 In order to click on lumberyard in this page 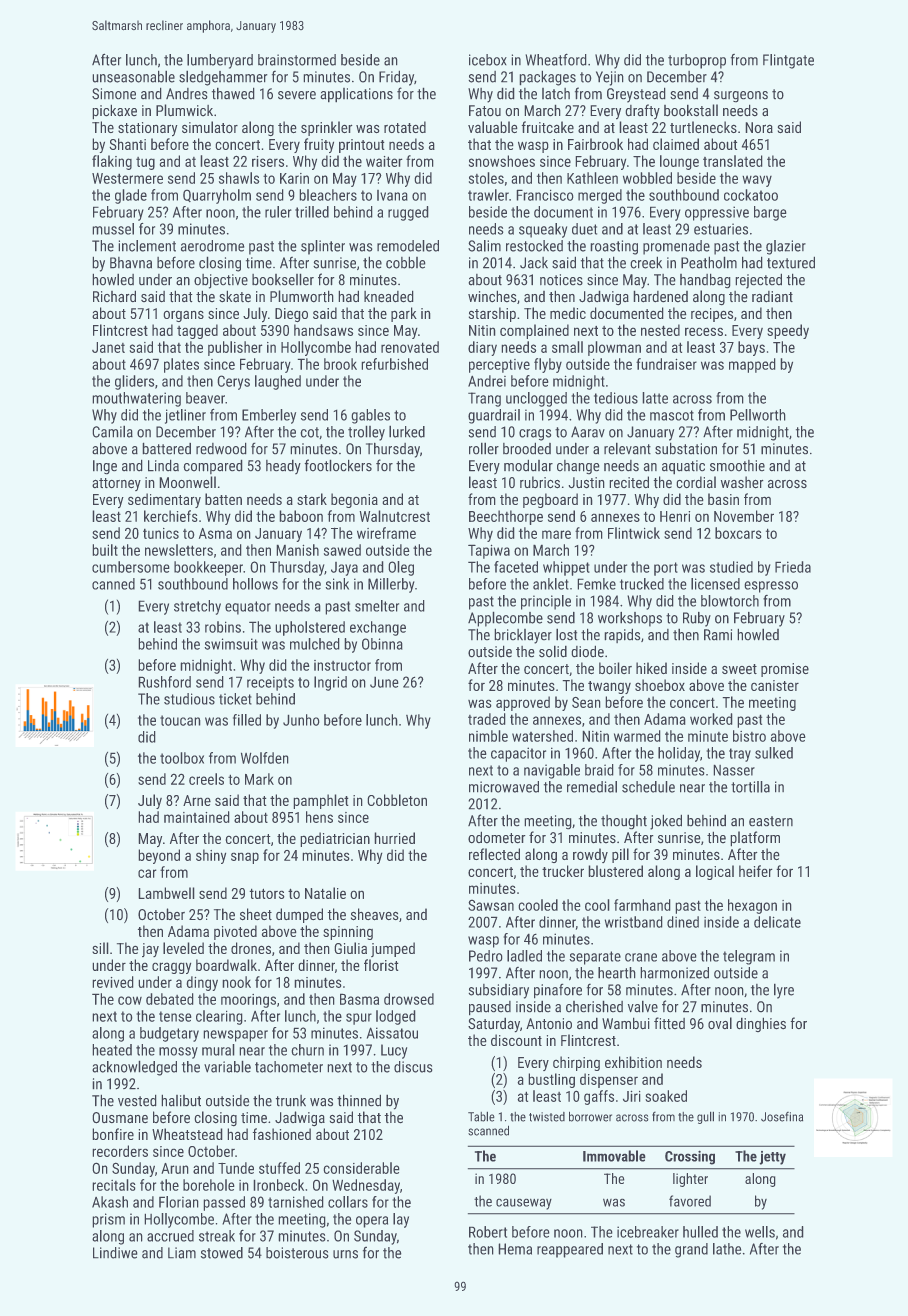, I will do `click(220, 61)`.
